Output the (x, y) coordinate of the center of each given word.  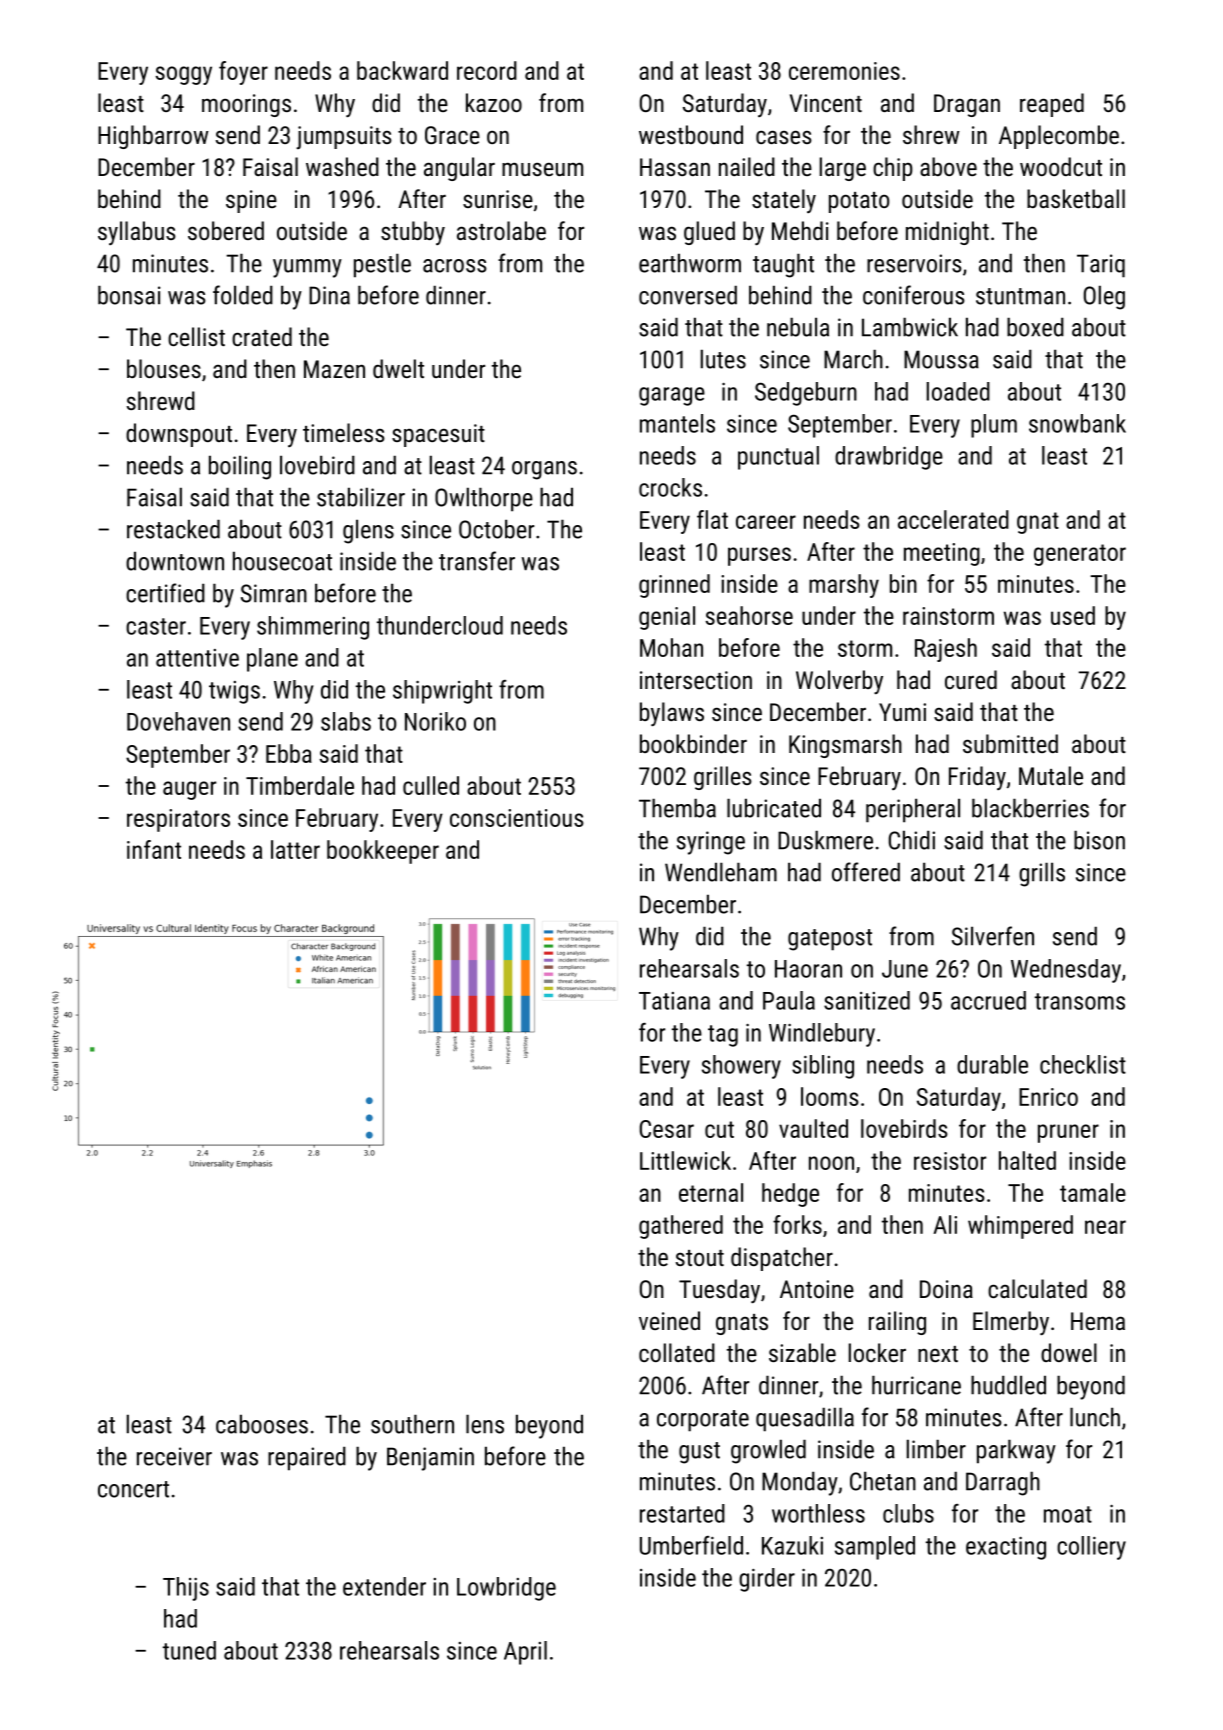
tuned (189, 1650)
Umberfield (691, 1545)
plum (994, 426)
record (487, 70)
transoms (1080, 1001)
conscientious (517, 818)
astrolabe (501, 230)
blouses (164, 368)
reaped (1052, 105)
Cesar (666, 1129)
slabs (346, 721)
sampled (875, 1548)
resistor (950, 1161)
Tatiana (674, 1001)
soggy (184, 75)
